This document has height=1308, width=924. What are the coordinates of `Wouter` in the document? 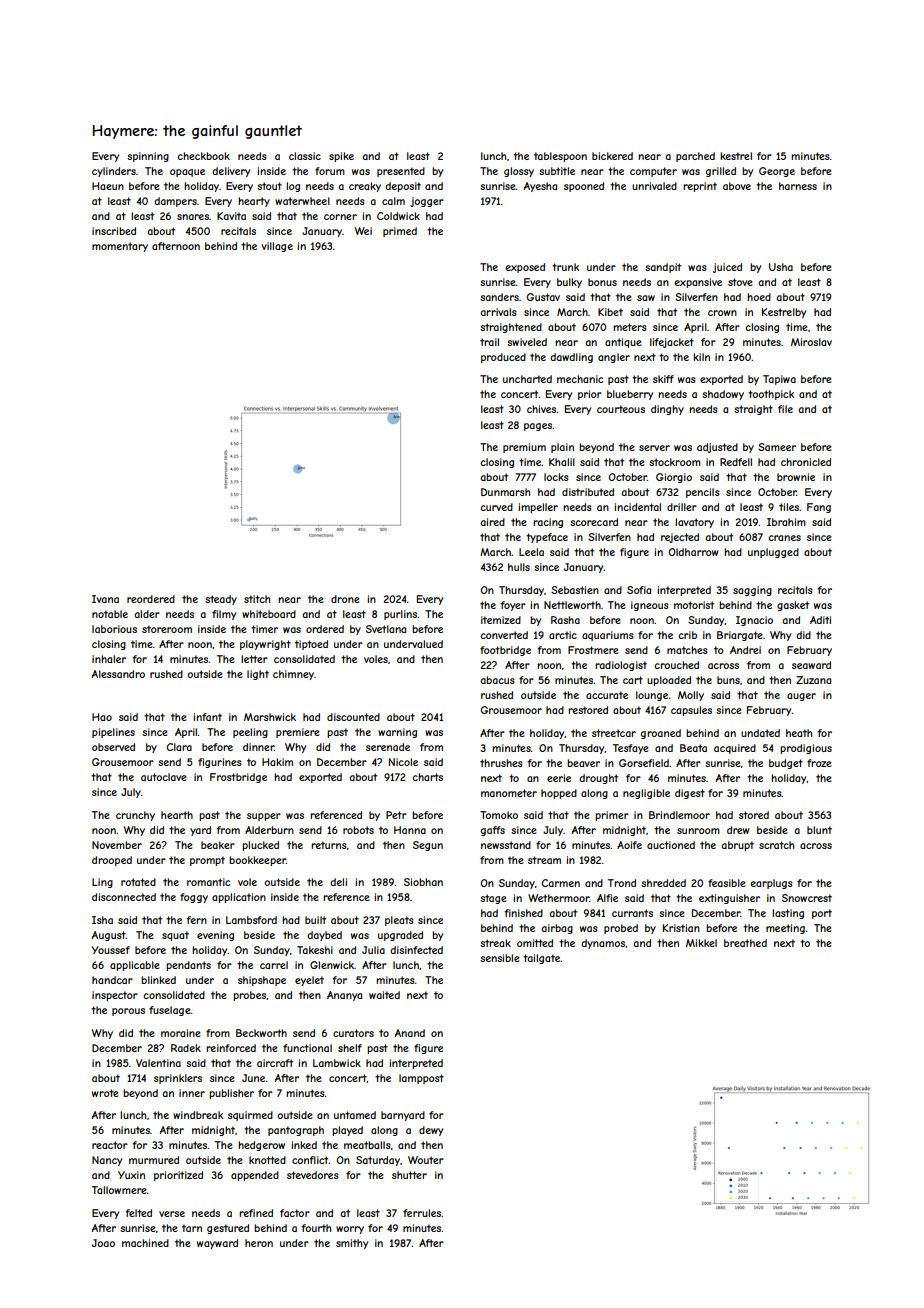 It's located at (426, 1160).
